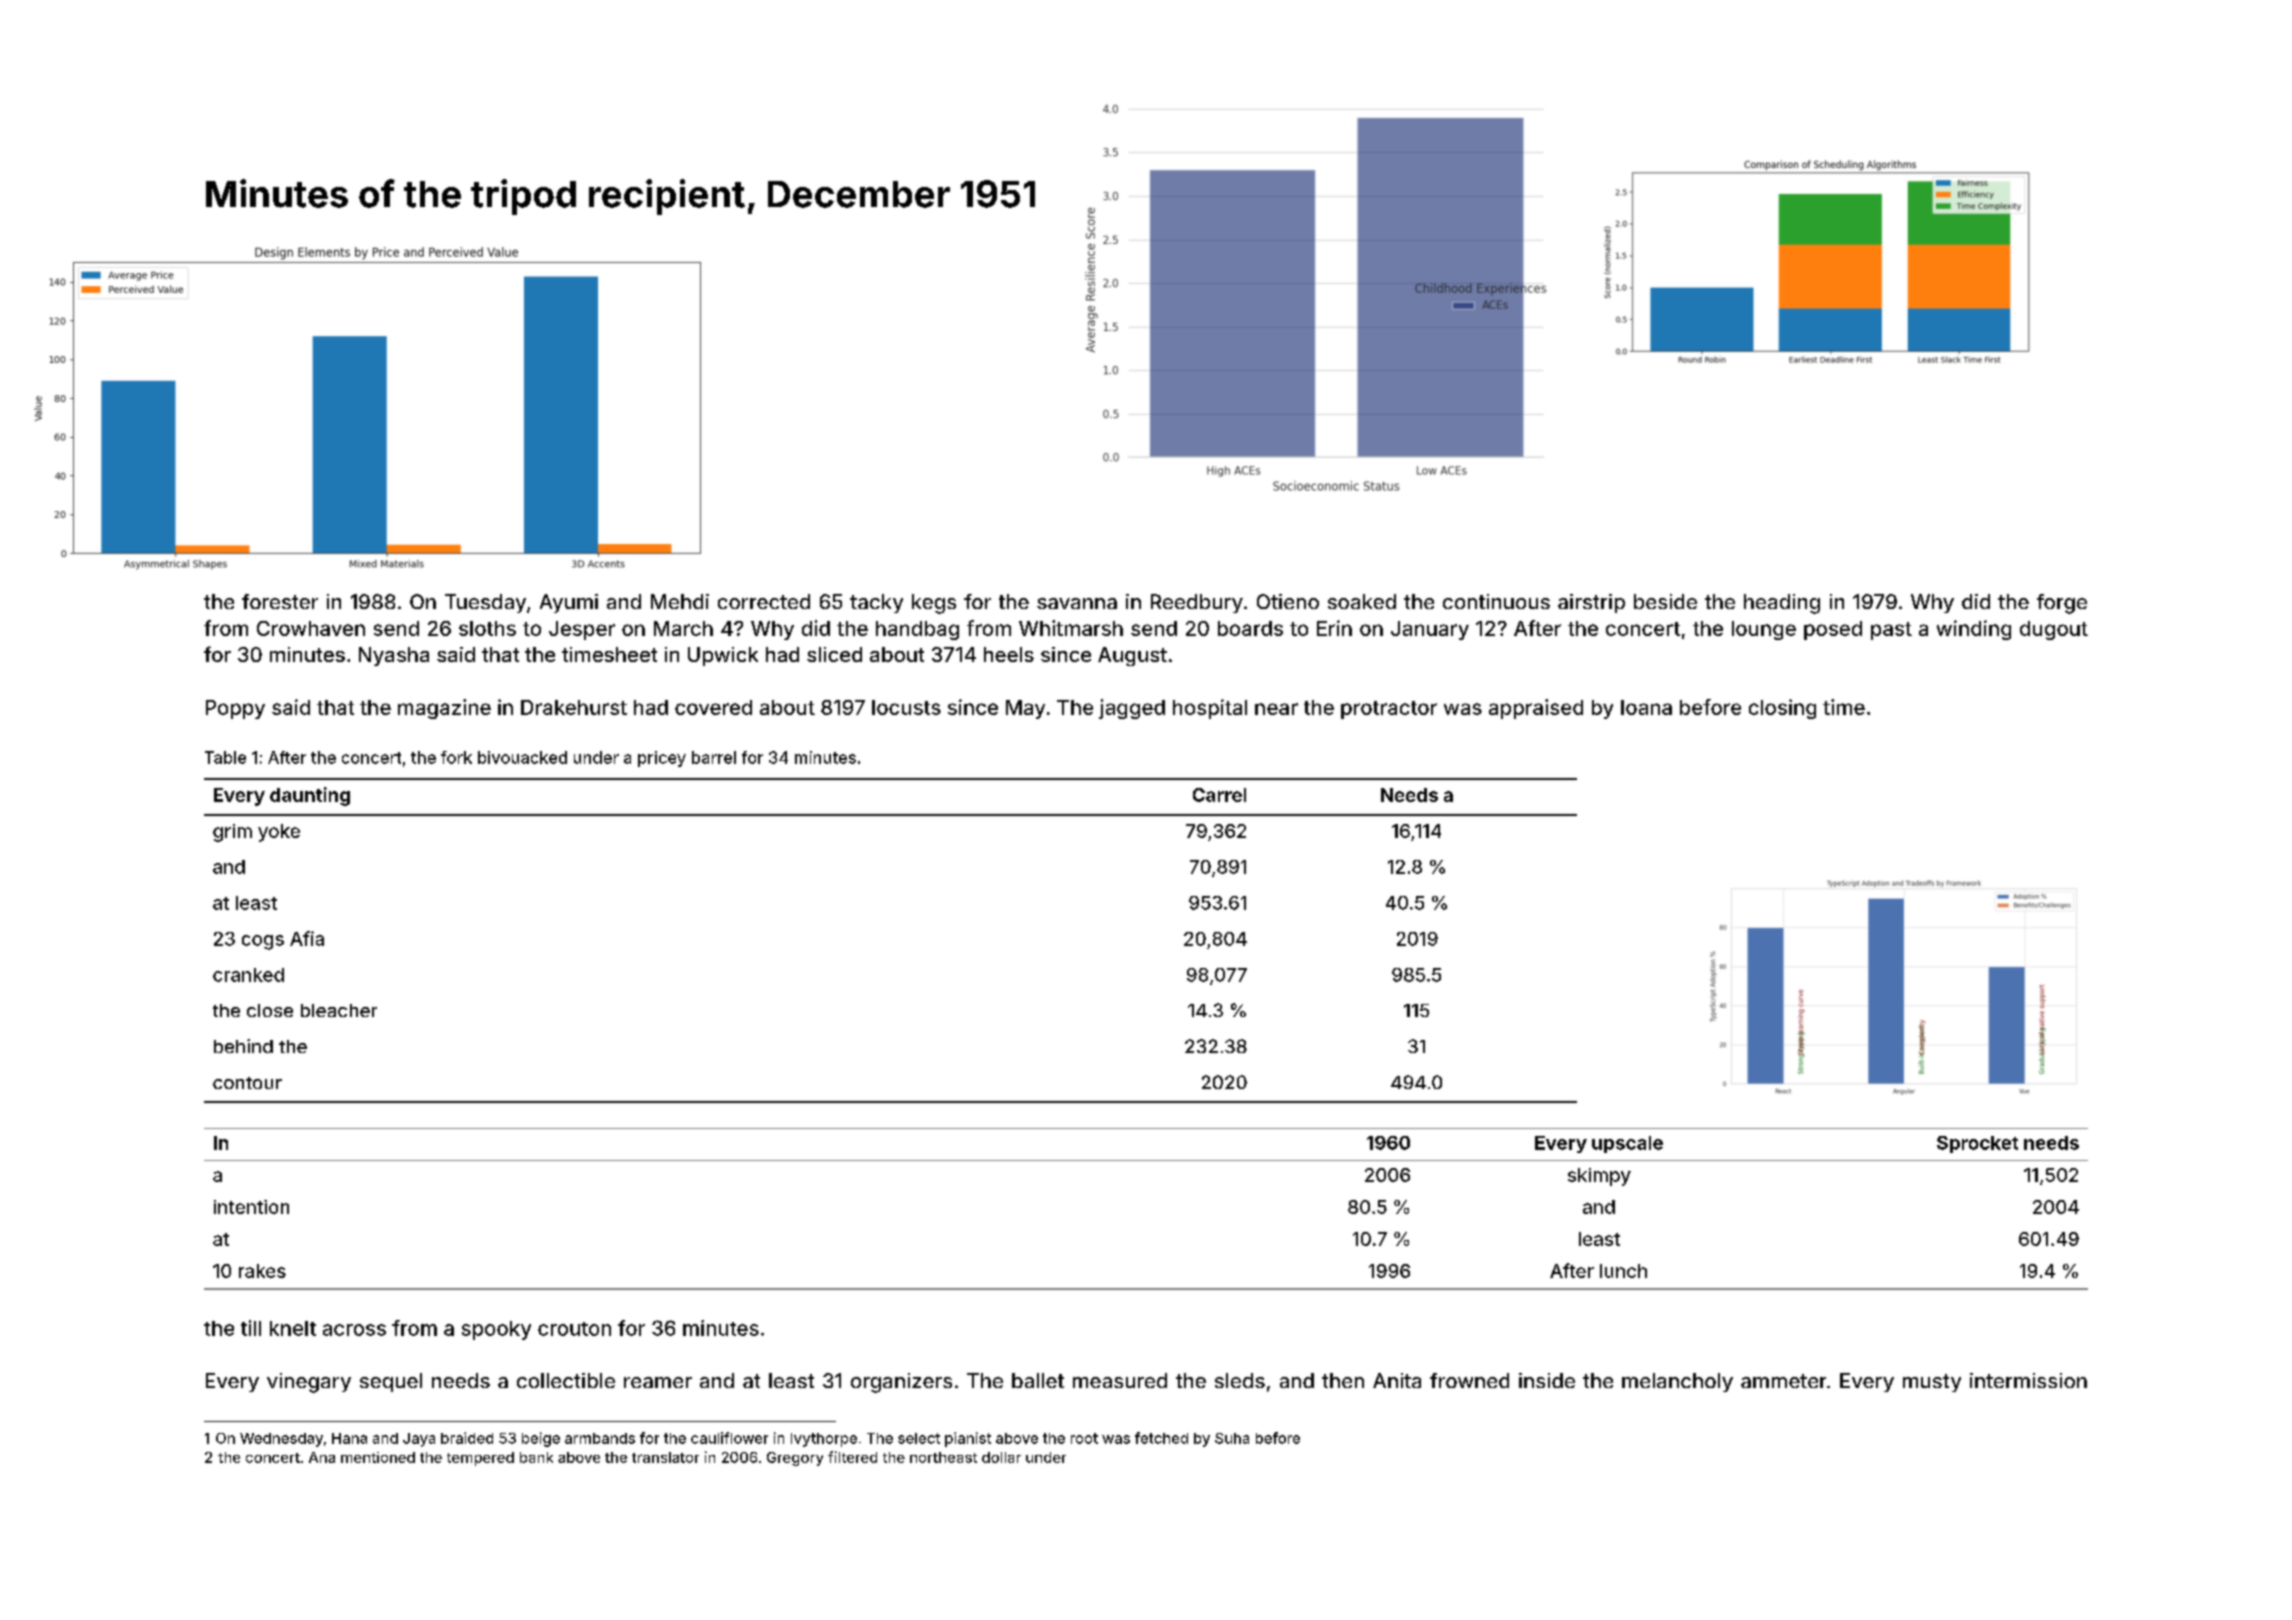  What do you see at coordinates (1496, 601) in the screenshot?
I see `continuous` at bounding box center [1496, 601].
